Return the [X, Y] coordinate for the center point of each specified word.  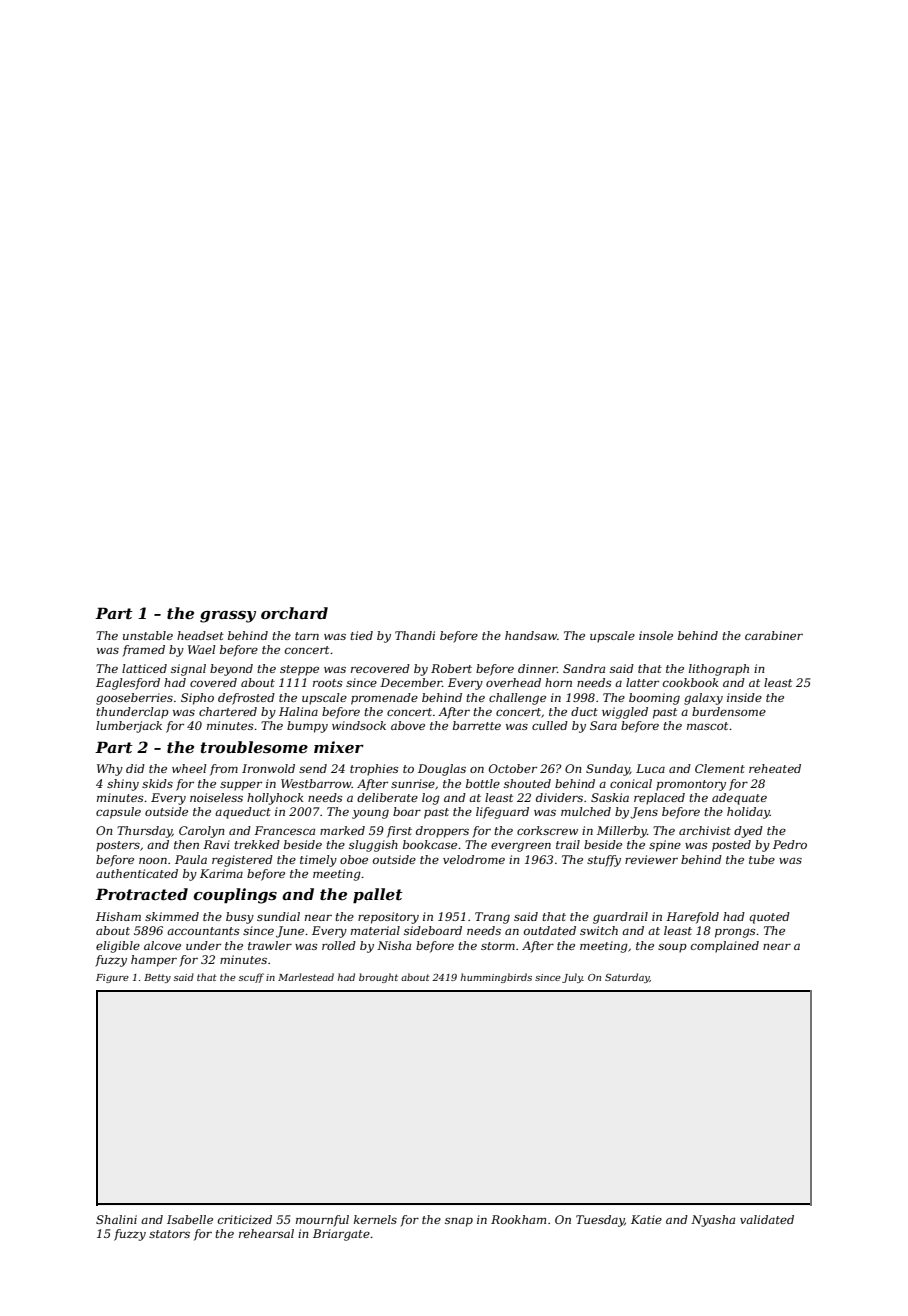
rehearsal [266, 1233]
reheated [775, 768]
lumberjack [129, 727]
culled [550, 725]
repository [388, 918]
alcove [162, 945]
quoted [769, 918]
